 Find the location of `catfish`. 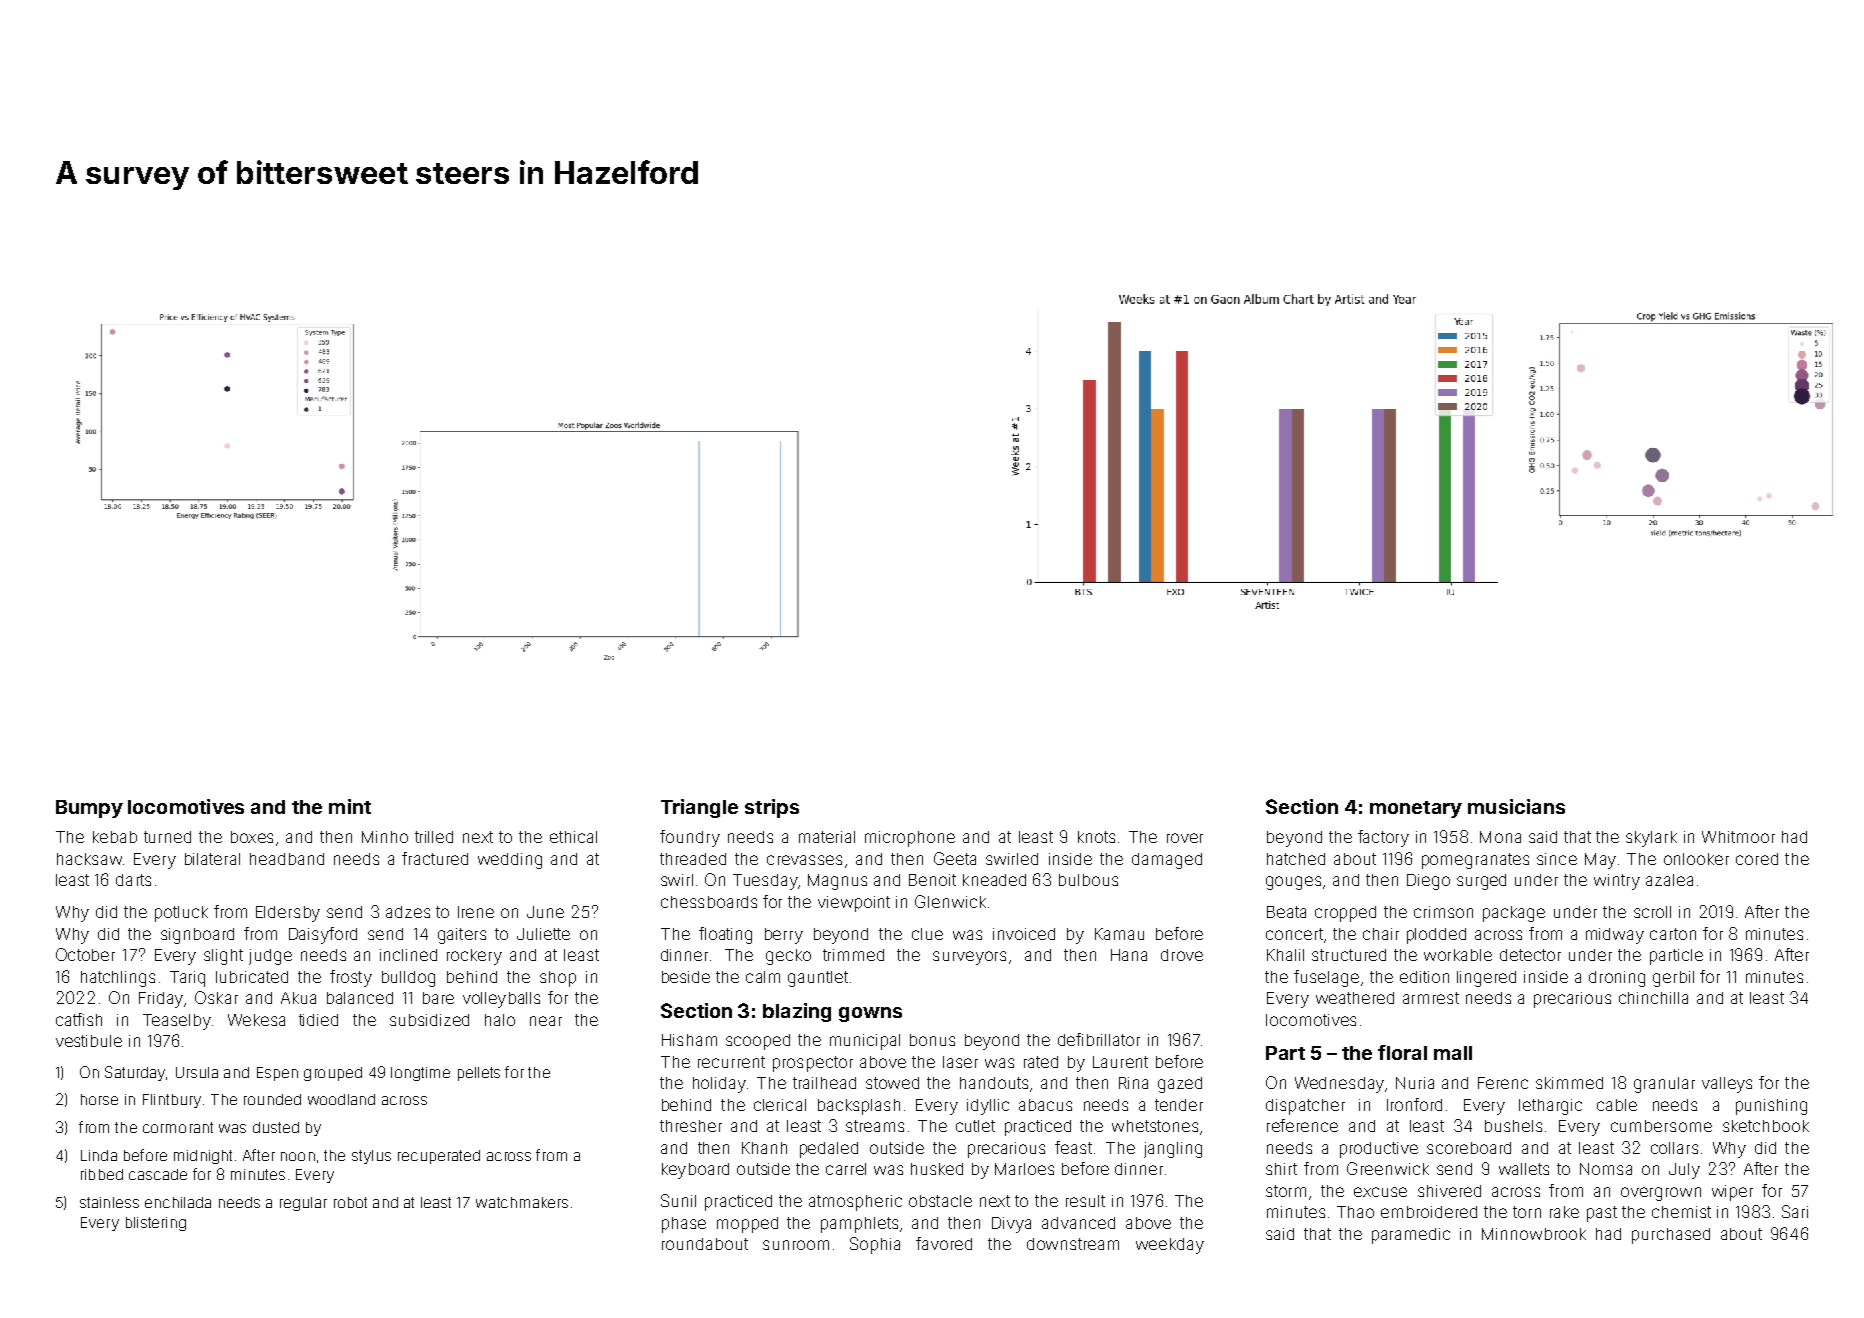

catfish is located at coordinates (79, 1019).
